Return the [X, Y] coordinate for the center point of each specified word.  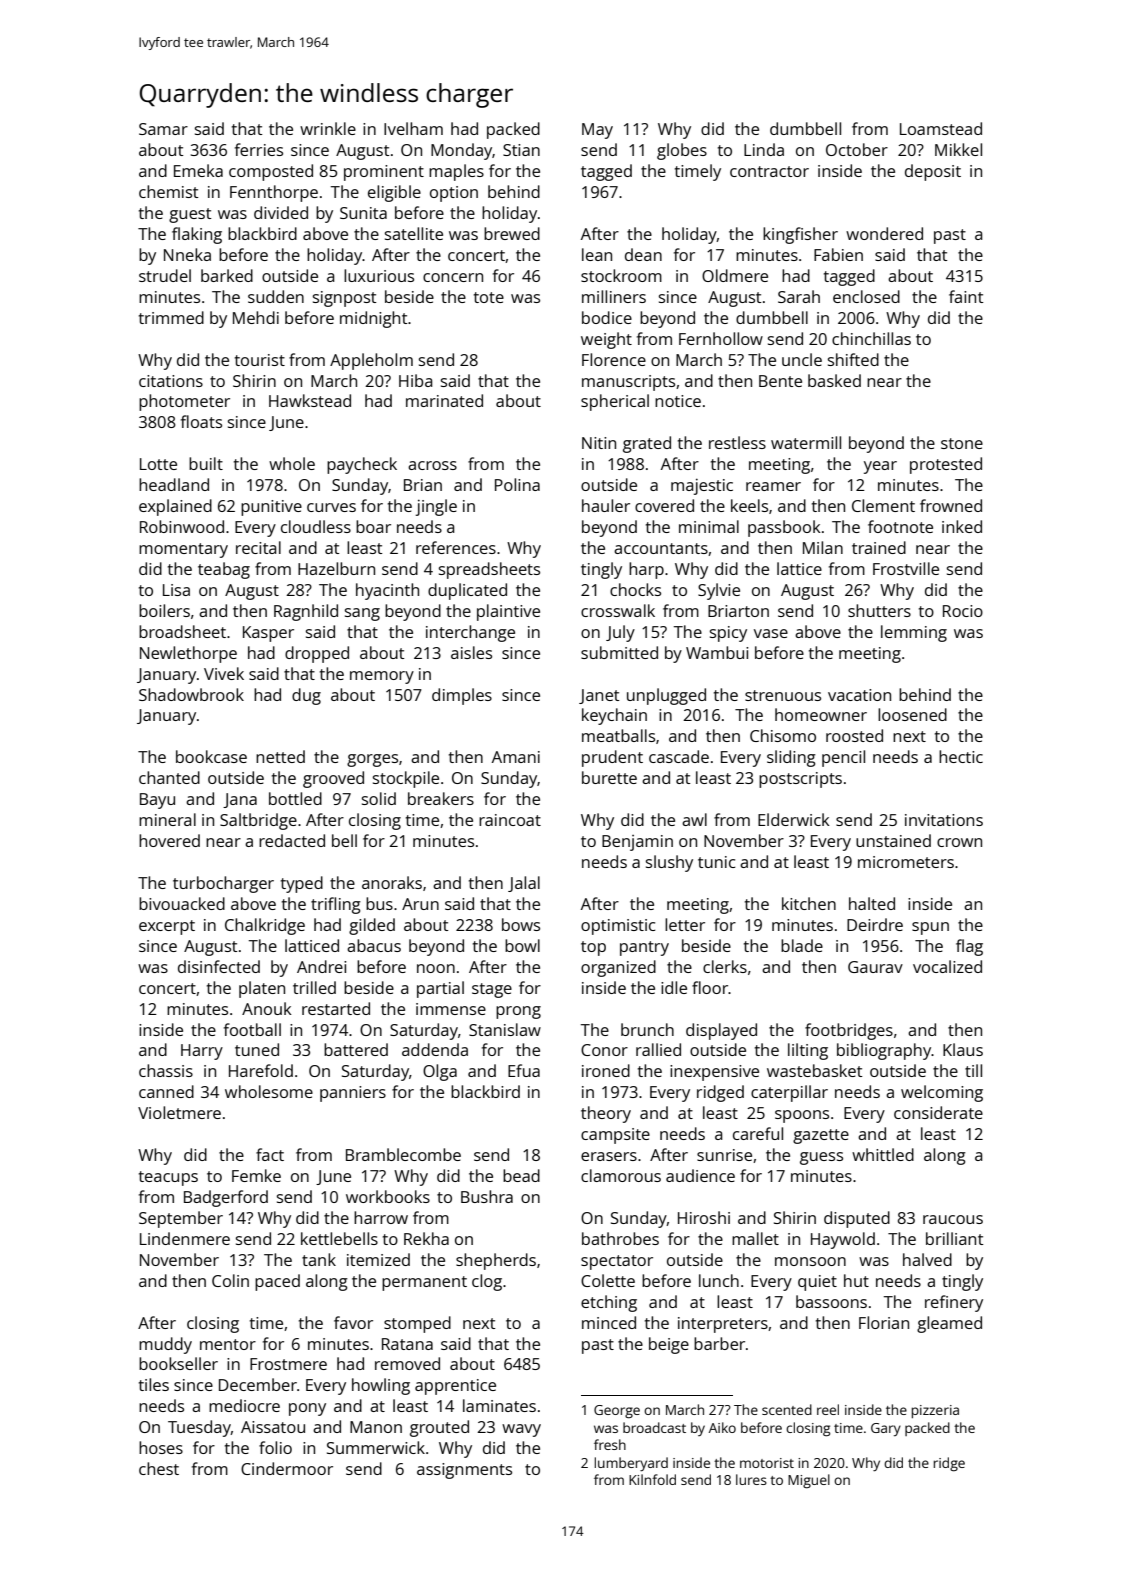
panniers [353, 1094]
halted [872, 903]
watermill [806, 442]
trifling [336, 905]
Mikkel [958, 149]
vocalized [947, 966]
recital [258, 547]
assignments [464, 1471]
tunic [716, 862]
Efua [524, 1070]
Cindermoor [287, 1468]
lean [597, 254]
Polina [517, 484]
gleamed [949, 1324]
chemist [168, 191]
